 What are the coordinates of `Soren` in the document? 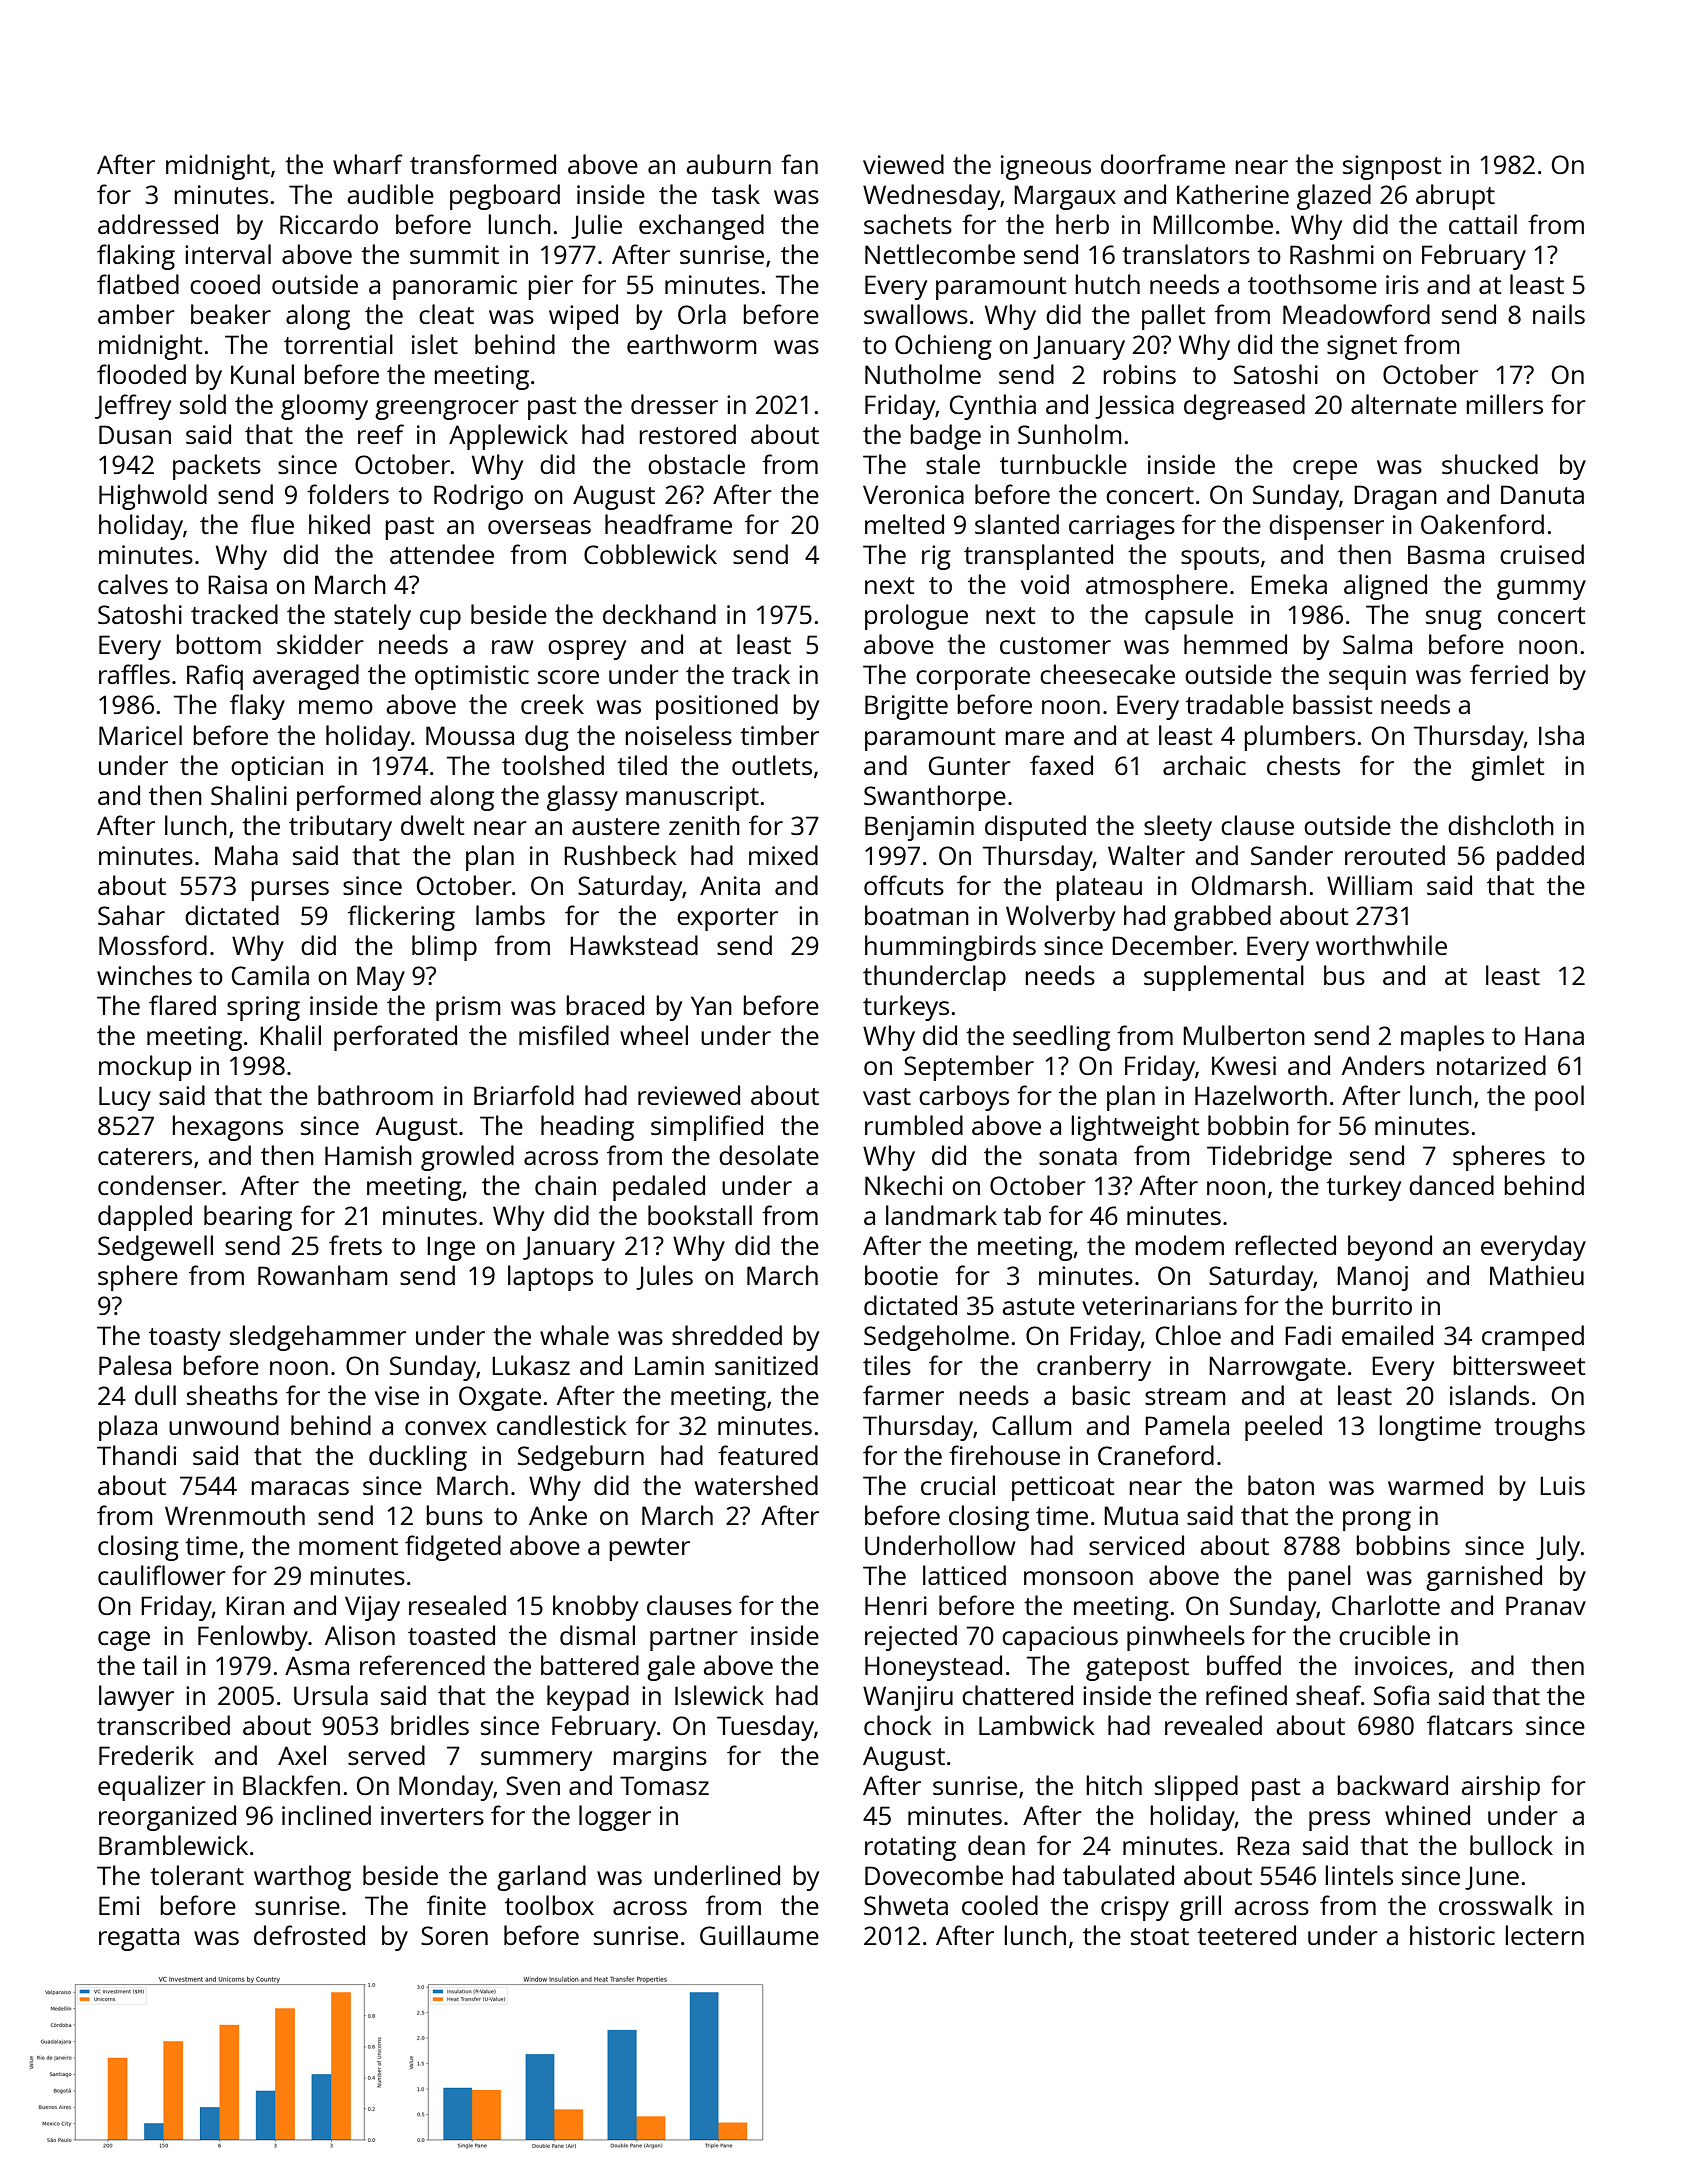 It's located at (454, 1935).
